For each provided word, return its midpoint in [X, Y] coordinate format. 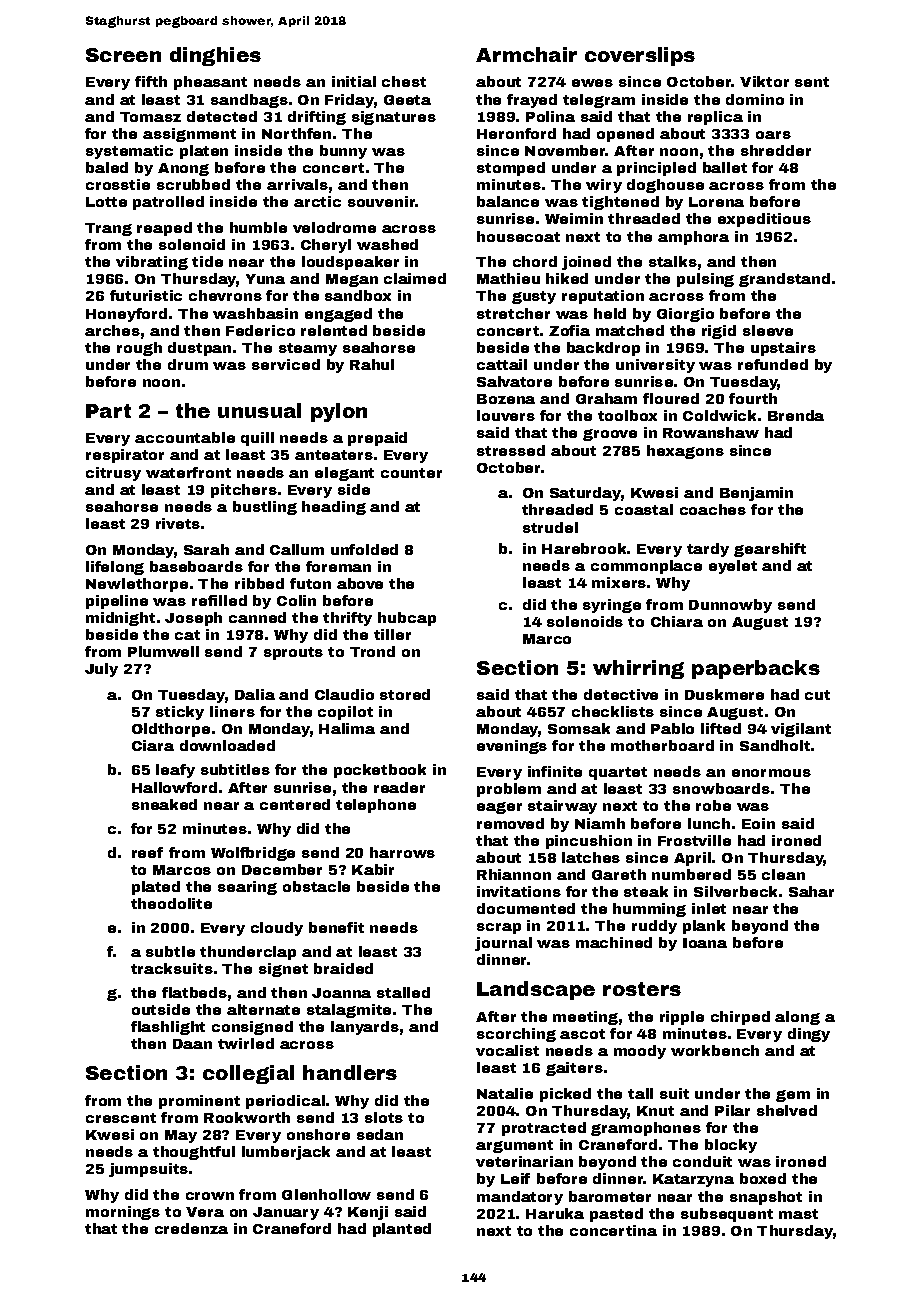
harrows [402, 852]
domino [755, 99]
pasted [616, 1215]
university [655, 366]
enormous [771, 773]
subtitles [235, 769]
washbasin [255, 313]
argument [514, 1146]
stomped [511, 169]
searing [247, 888]
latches [591, 857]
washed [387, 244]
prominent [199, 1102]
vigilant [801, 730]
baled [107, 167]
